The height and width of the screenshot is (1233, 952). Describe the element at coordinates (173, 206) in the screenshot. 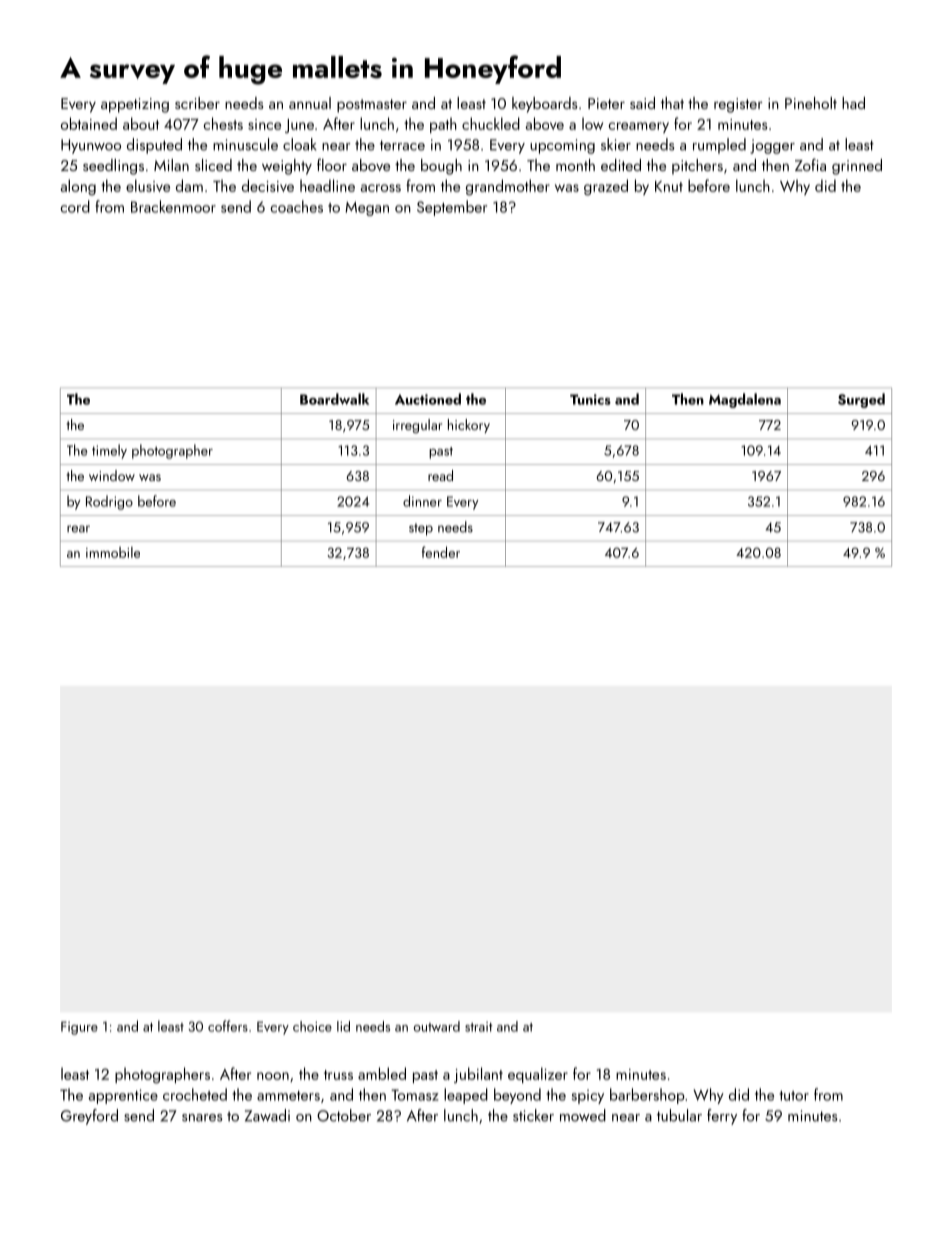

I see `Brackenmoor` at that location.
